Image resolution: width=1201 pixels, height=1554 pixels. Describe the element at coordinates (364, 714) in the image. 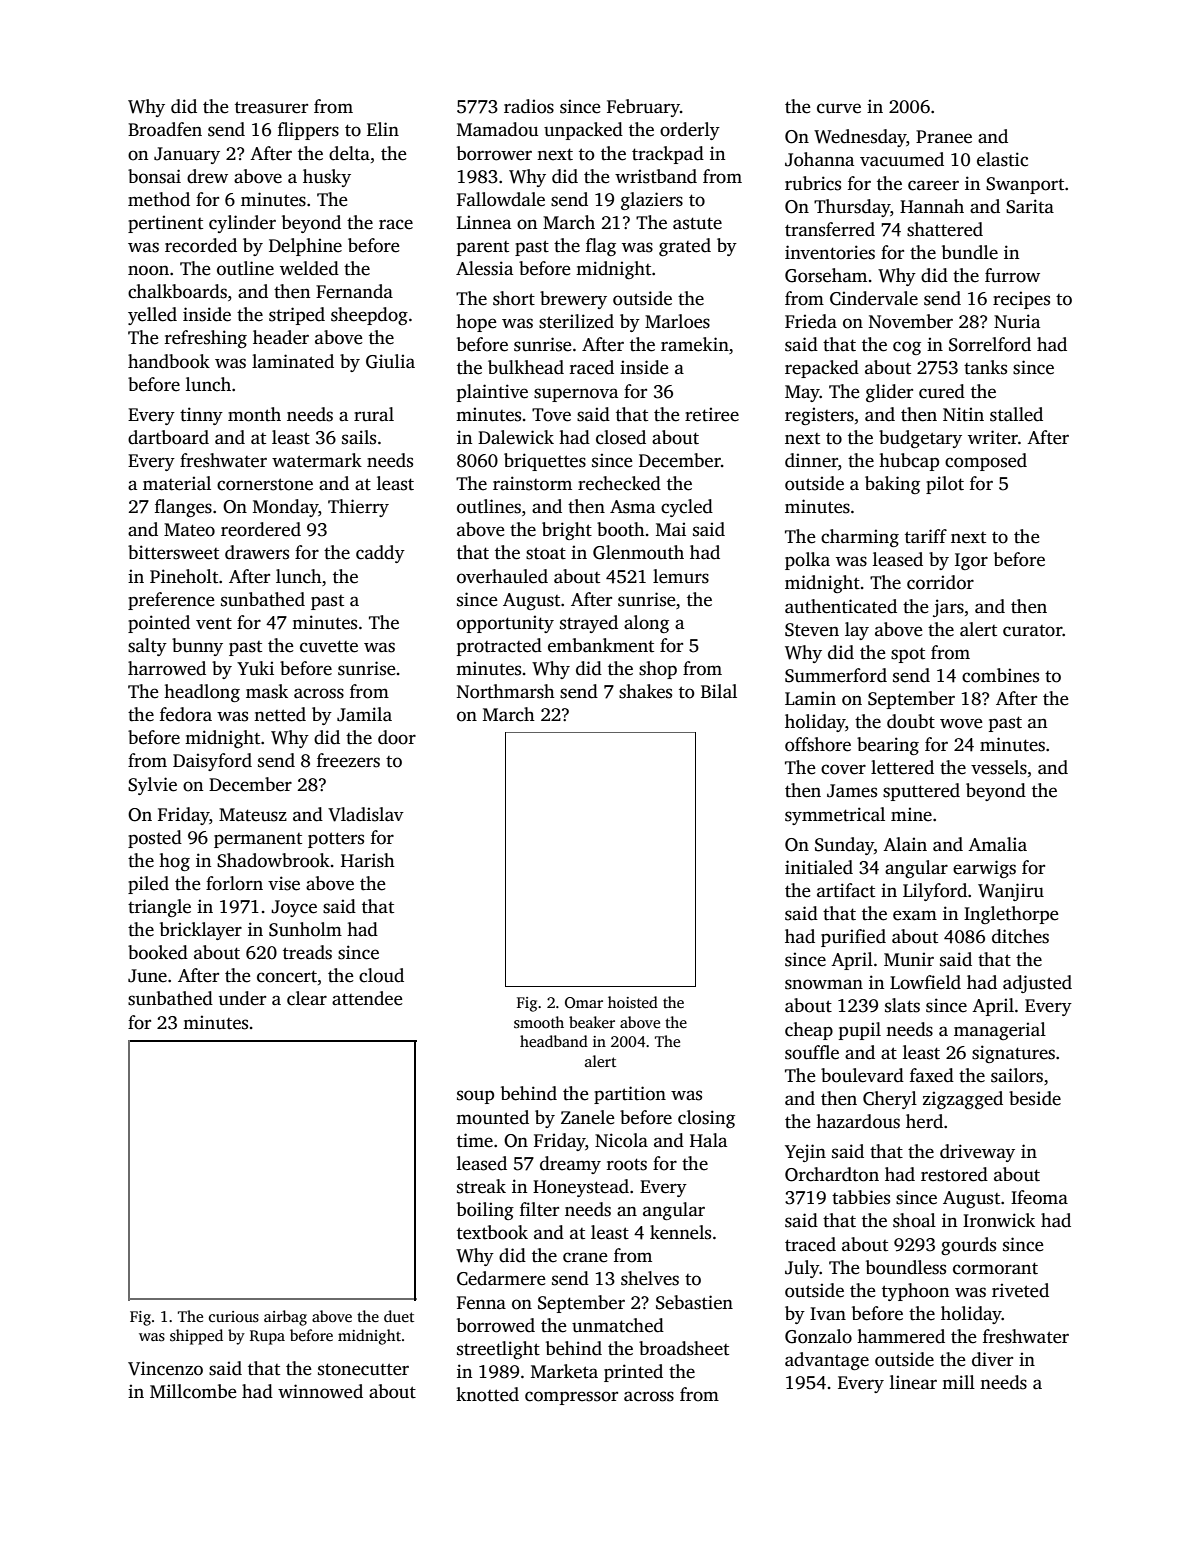

I see `Jamila` at that location.
